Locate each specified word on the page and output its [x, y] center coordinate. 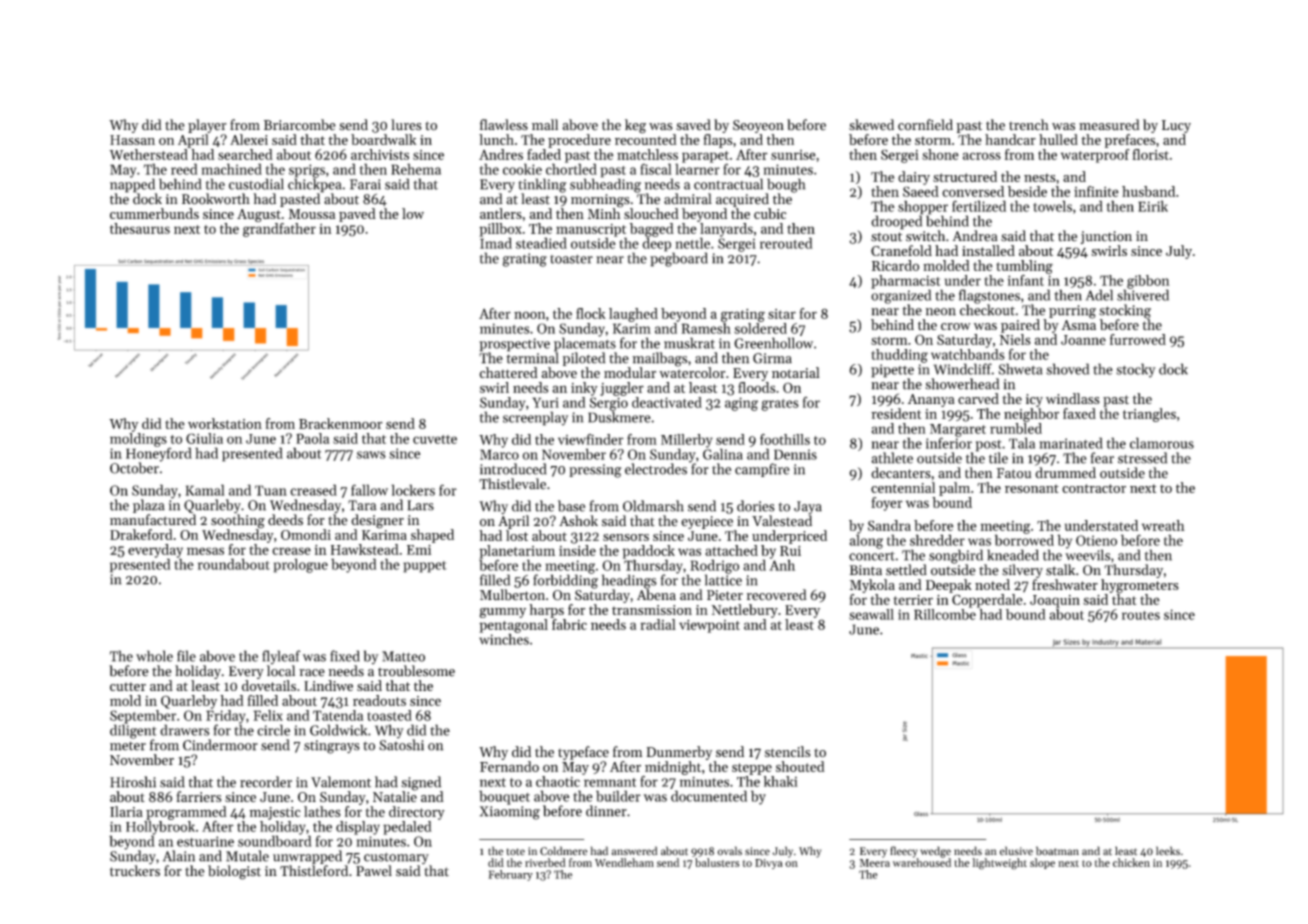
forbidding [565, 581]
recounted [646, 139]
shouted [800, 766]
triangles [1149, 415]
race [312, 673]
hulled [1058, 139]
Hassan [132, 140]
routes [1141, 615]
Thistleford [314, 871]
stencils [787, 751]
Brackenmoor [341, 423]
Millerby [687, 441]
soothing [238, 521]
